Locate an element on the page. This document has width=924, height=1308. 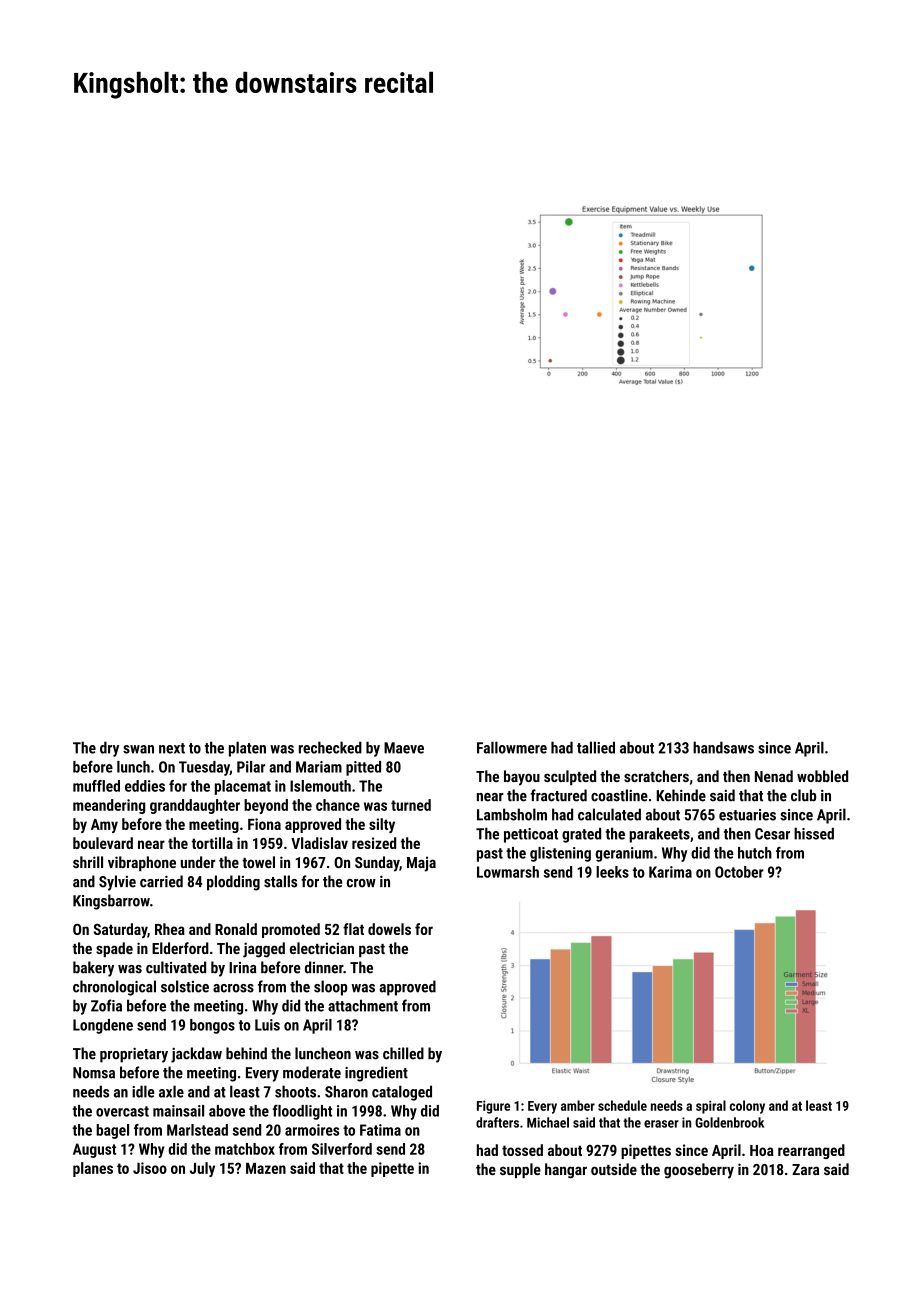
Maja is located at coordinates (421, 864).
